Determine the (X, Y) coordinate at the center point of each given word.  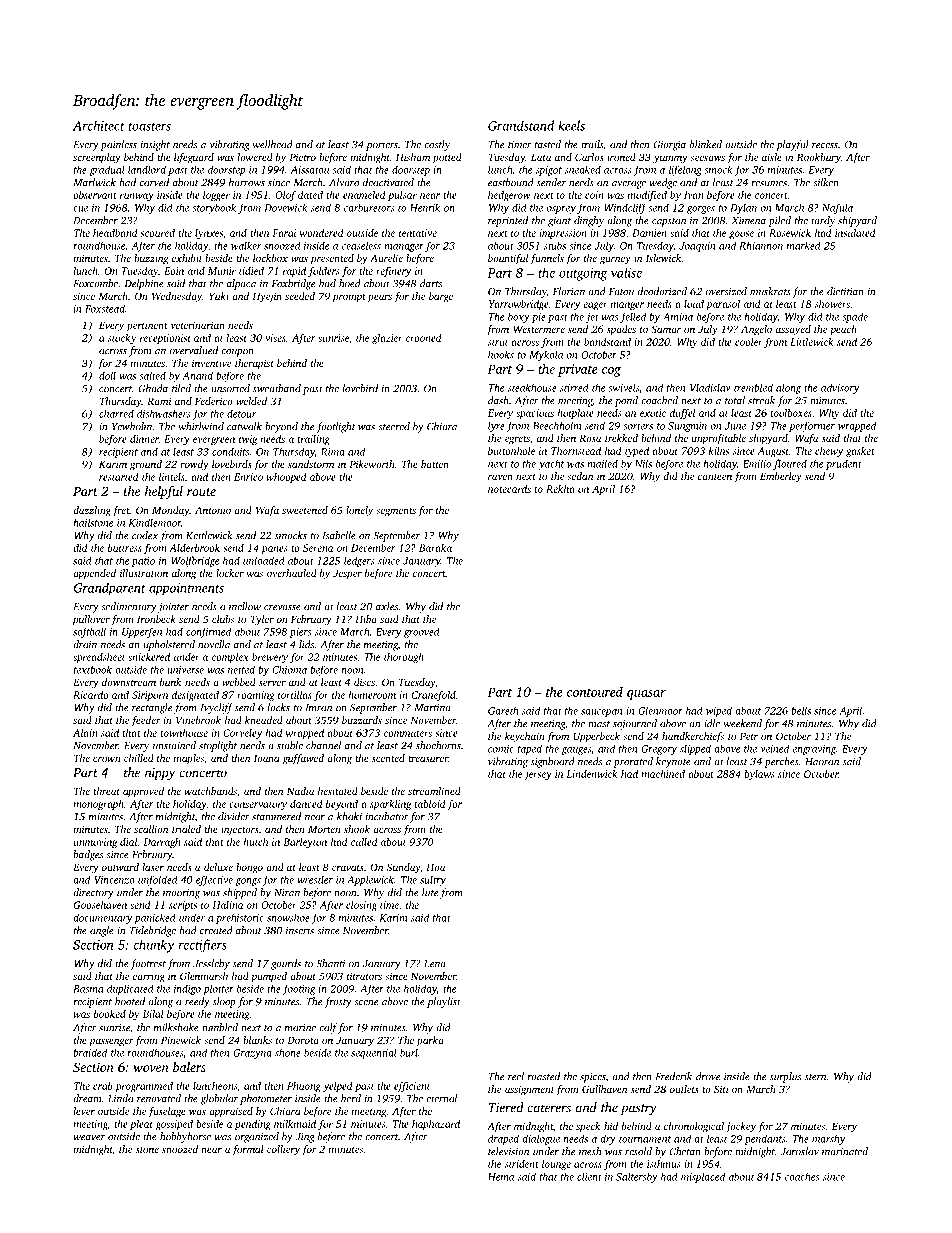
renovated (159, 1098)
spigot (549, 171)
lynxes (209, 234)
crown (107, 759)
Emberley (781, 477)
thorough (404, 658)
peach (843, 330)
